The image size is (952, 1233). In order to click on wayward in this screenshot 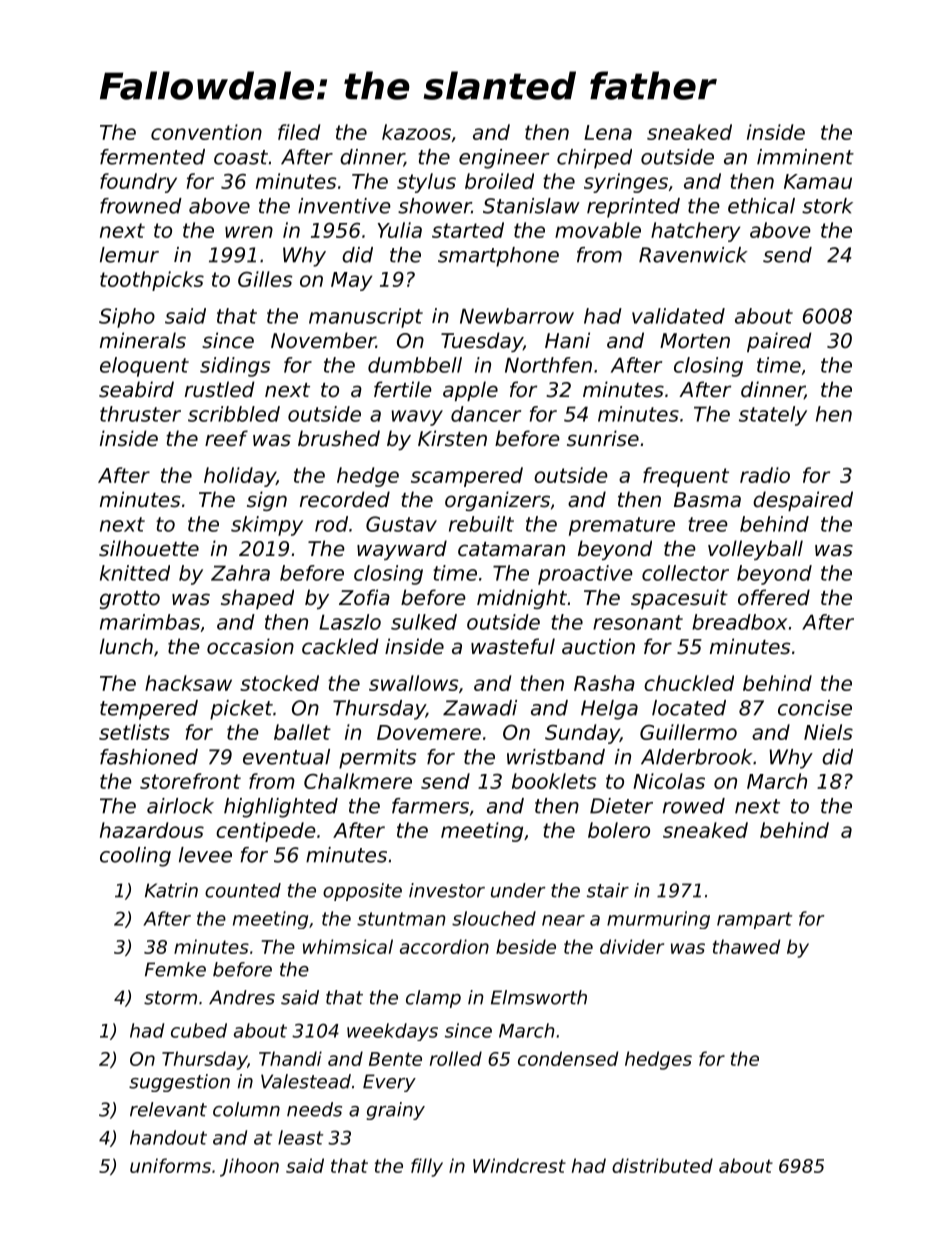, I will do `click(402, 550)`.
